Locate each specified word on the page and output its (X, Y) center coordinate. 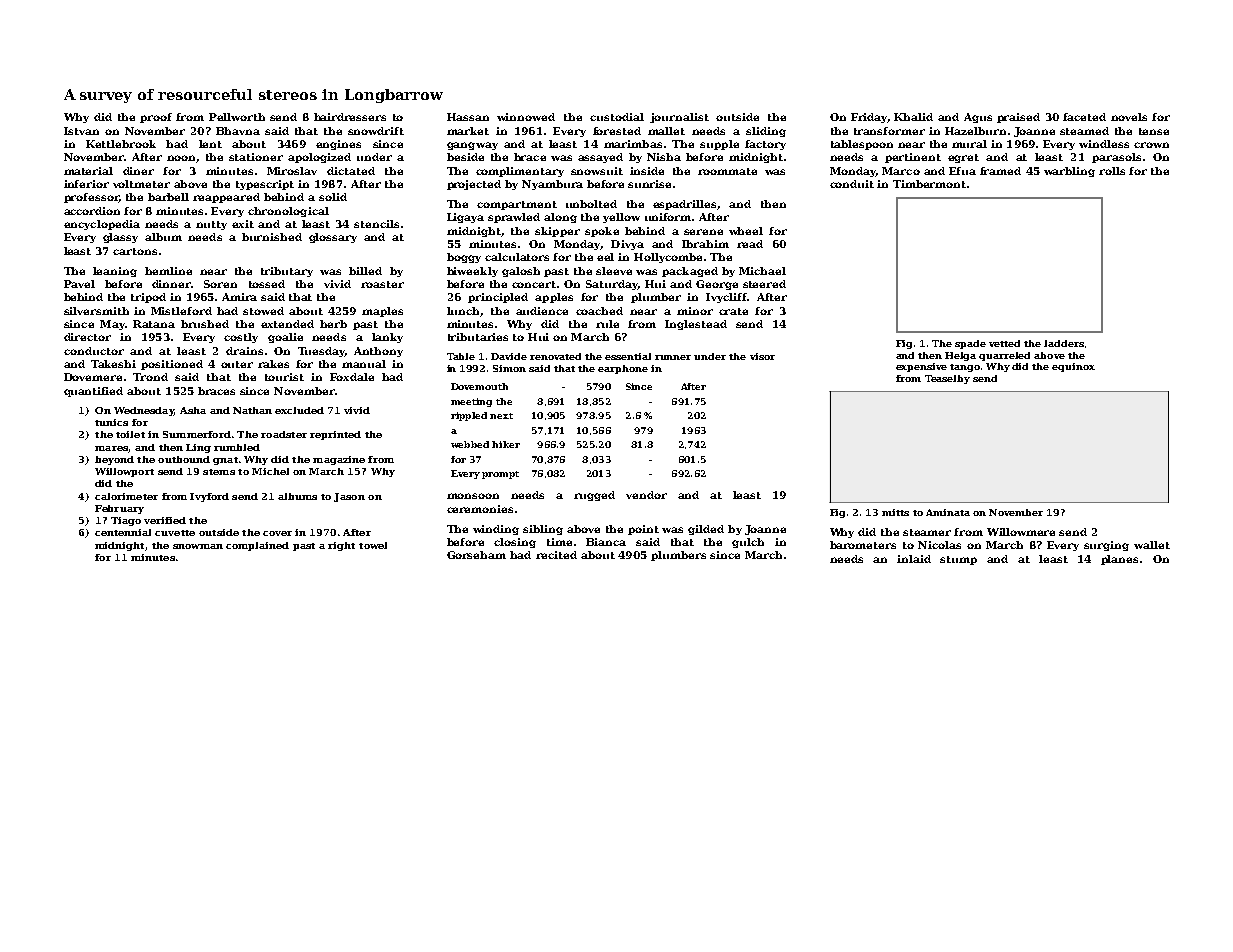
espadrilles (684, 205)
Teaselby (947, 379)
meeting (471, 402)
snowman (198, 546)
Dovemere (93, 377)
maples (382, 312)
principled (498, 298)
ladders (1064, 343)
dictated (351, 171)
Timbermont (929, 184)
